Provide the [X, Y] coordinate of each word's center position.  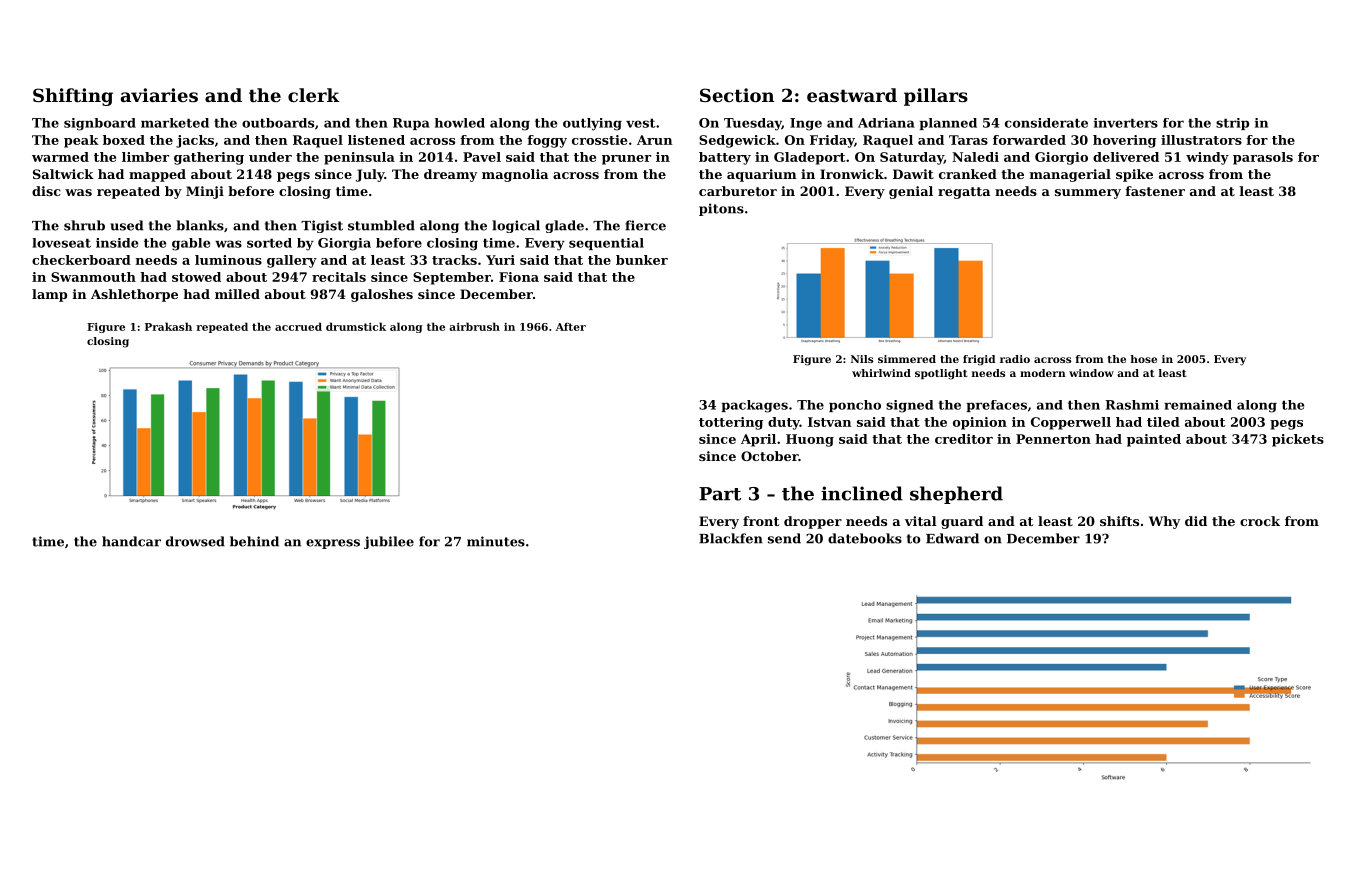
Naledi [975, 157]
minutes [496, 541]
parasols [1263, 158]
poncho [855, 406]
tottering [731, 423]
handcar [131, 541]
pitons [721, 209]
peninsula [359, 158]
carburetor [738, 191]
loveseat [61, 243]
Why [1164, 522]
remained [1198, 405]
